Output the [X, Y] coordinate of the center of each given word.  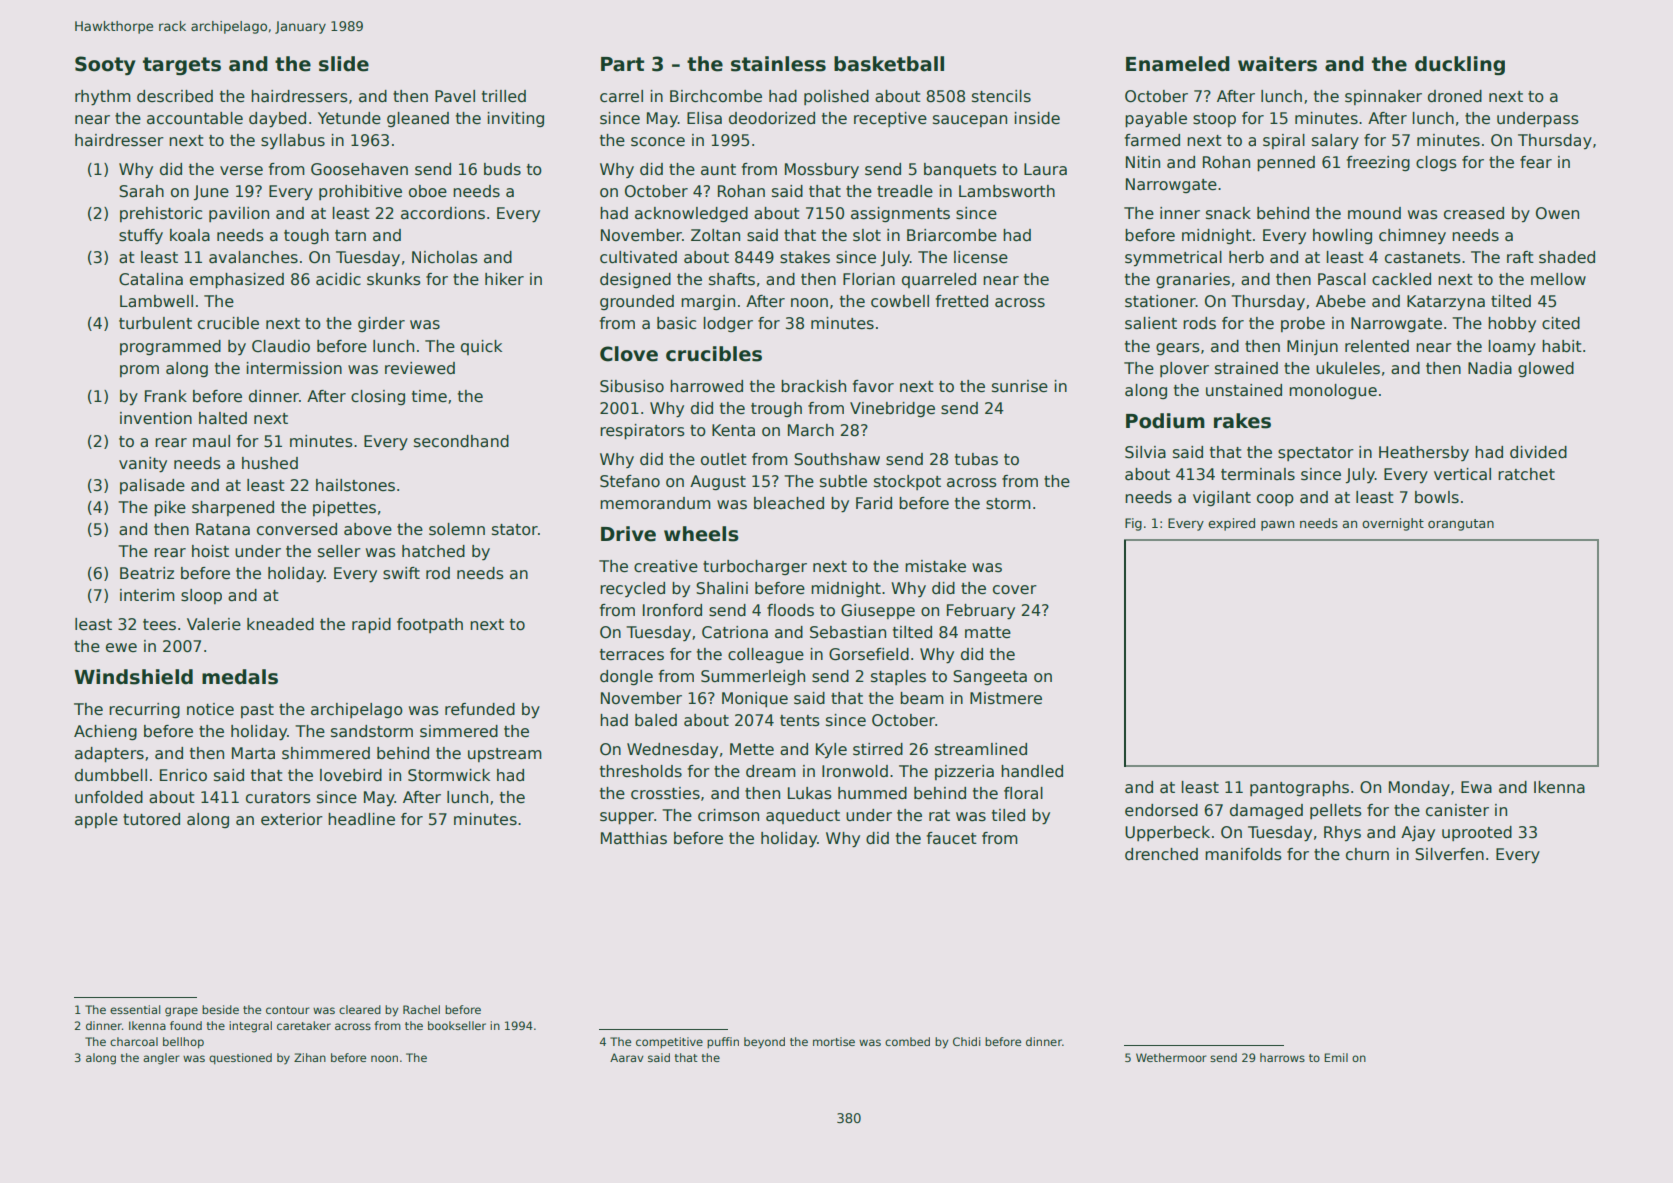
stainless [778, 64]
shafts [732, 279]
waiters [1277, 64]
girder [381, 324]
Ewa [1476, 787]
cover [1015, 590]
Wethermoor [1171, 1057]
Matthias [634, 838]
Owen [1557, 213]
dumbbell [111, 775]
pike [170, 508]
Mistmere [1006, 698]
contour [287, 1010]
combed [907, 1041]
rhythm [103, 98]
